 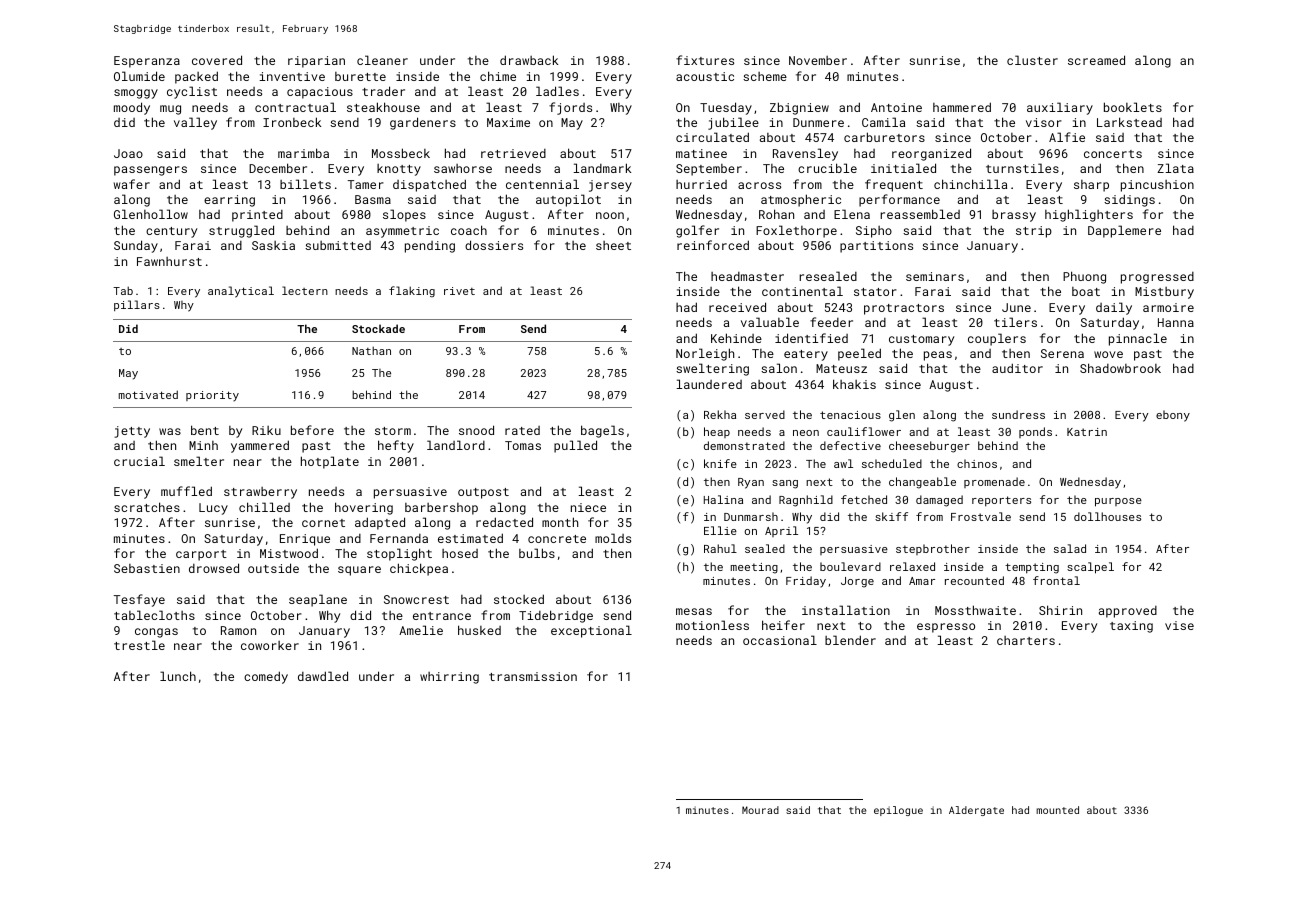 What do you see at coordinates (266, 677) in the screenshot?
I see `comedy` at bounding box center [266, 677].
